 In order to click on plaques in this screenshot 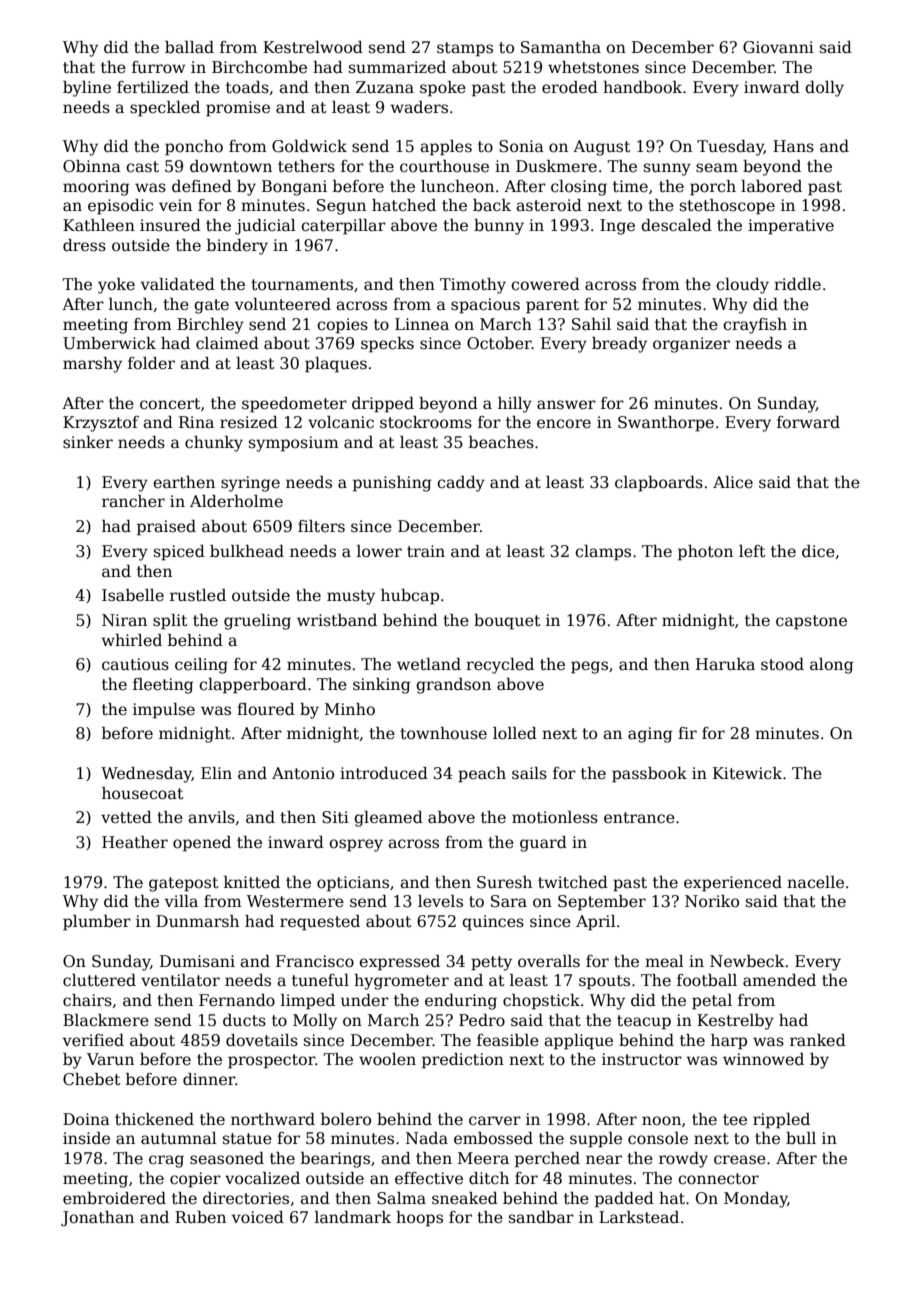, I will do `click(336, 365)`.
